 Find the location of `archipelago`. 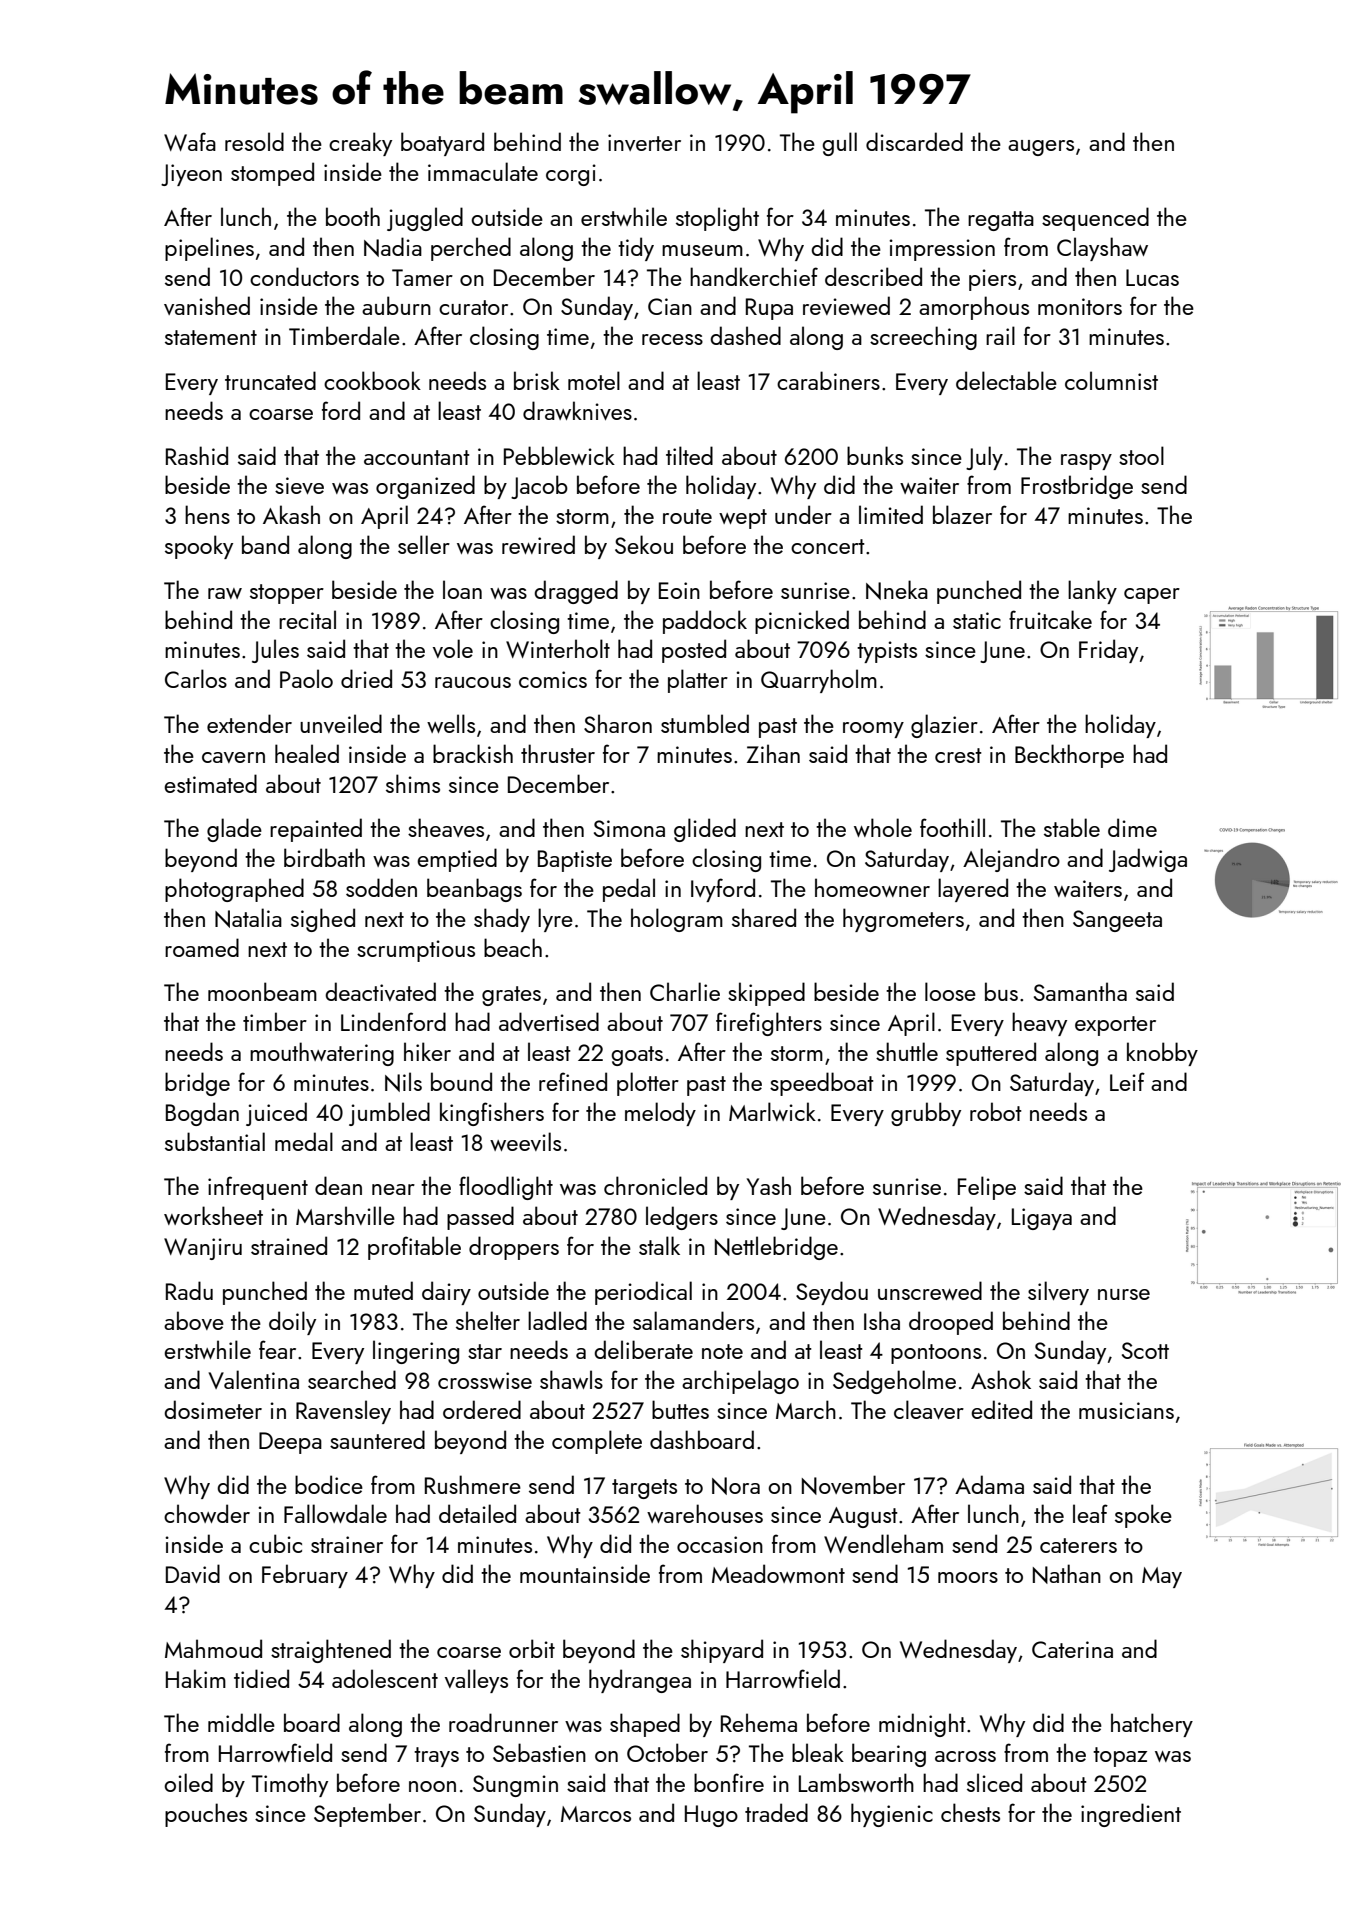

archipelago is located at coordinates (740, 1382).
